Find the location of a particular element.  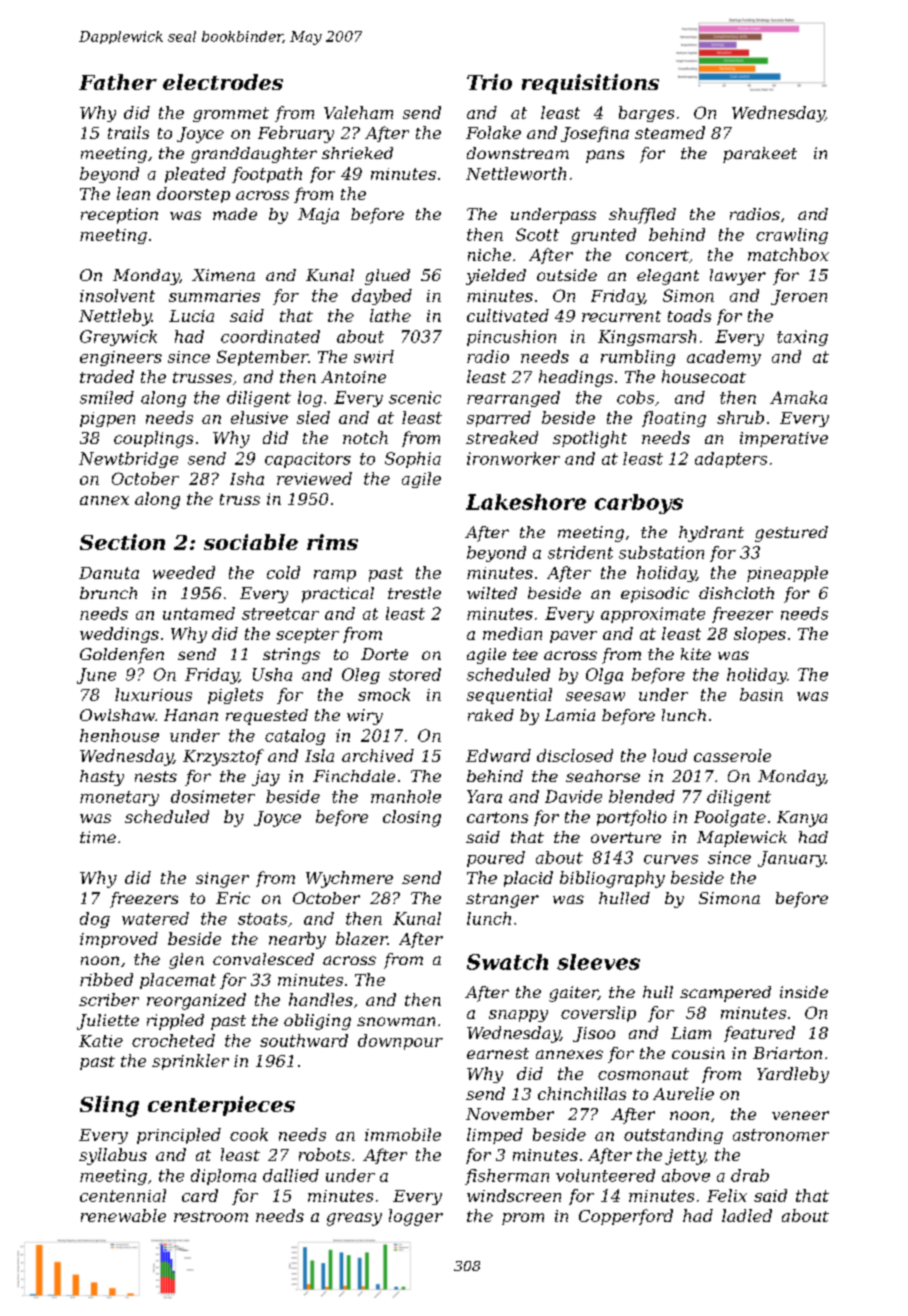

Father is located at coordinates (118, 82).
